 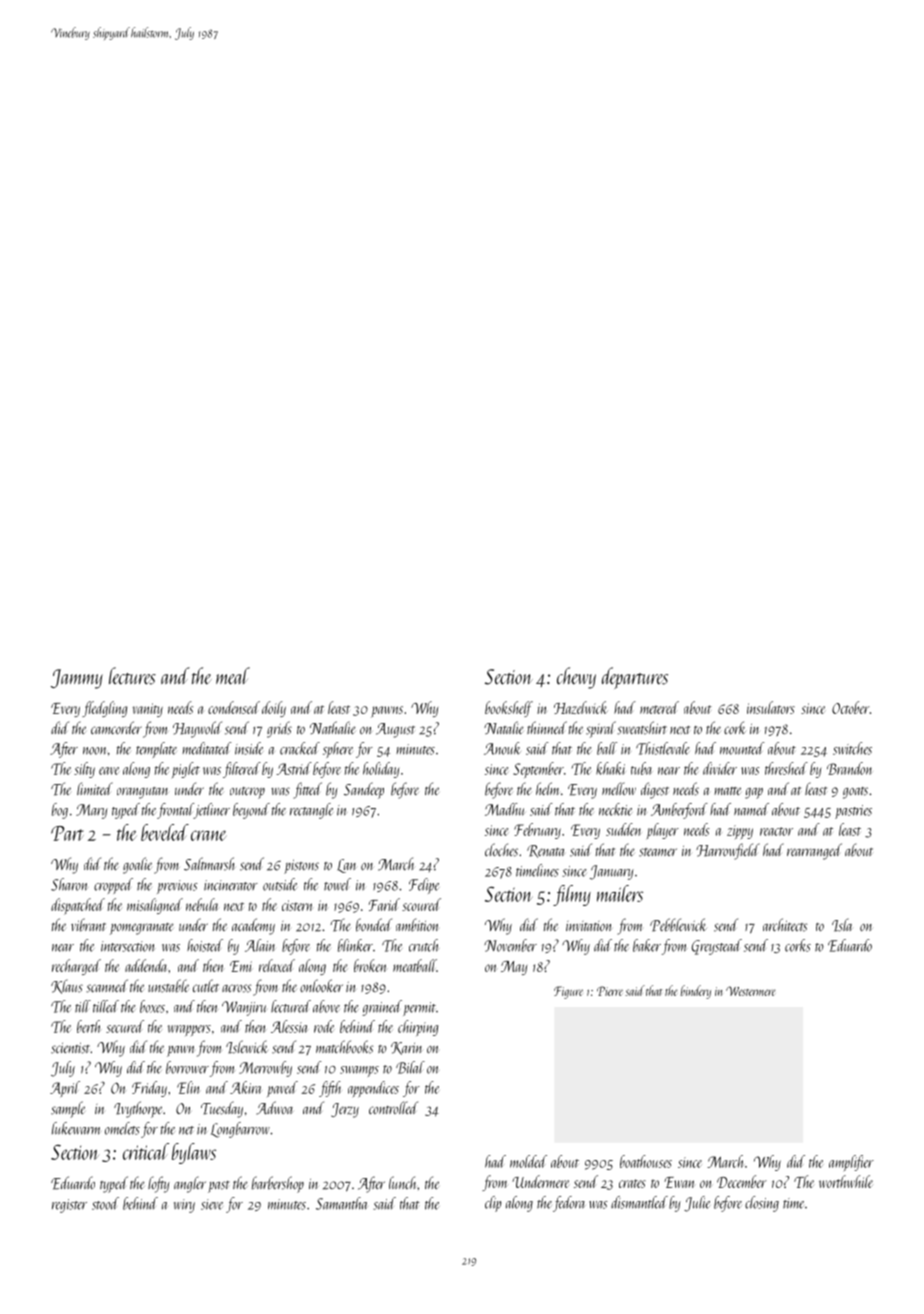 What do you see at coordinates (505, 809) in the screenshot?
I see `Madhu` at bounding box center [505, 809].
